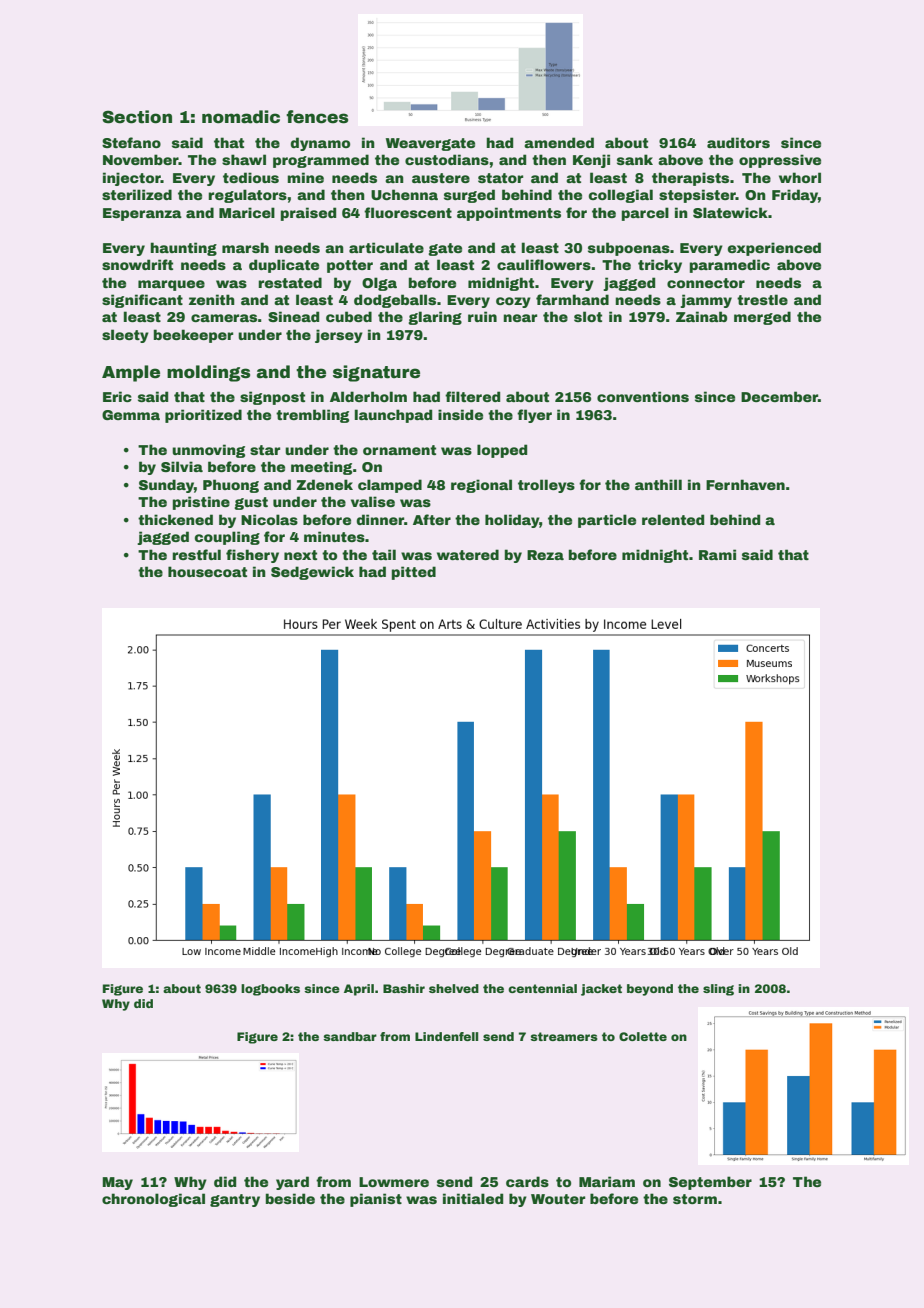  What do you see at coordinates (368, 396) in the page?
I see `Alderholm` at bounding box center [368, 396].
